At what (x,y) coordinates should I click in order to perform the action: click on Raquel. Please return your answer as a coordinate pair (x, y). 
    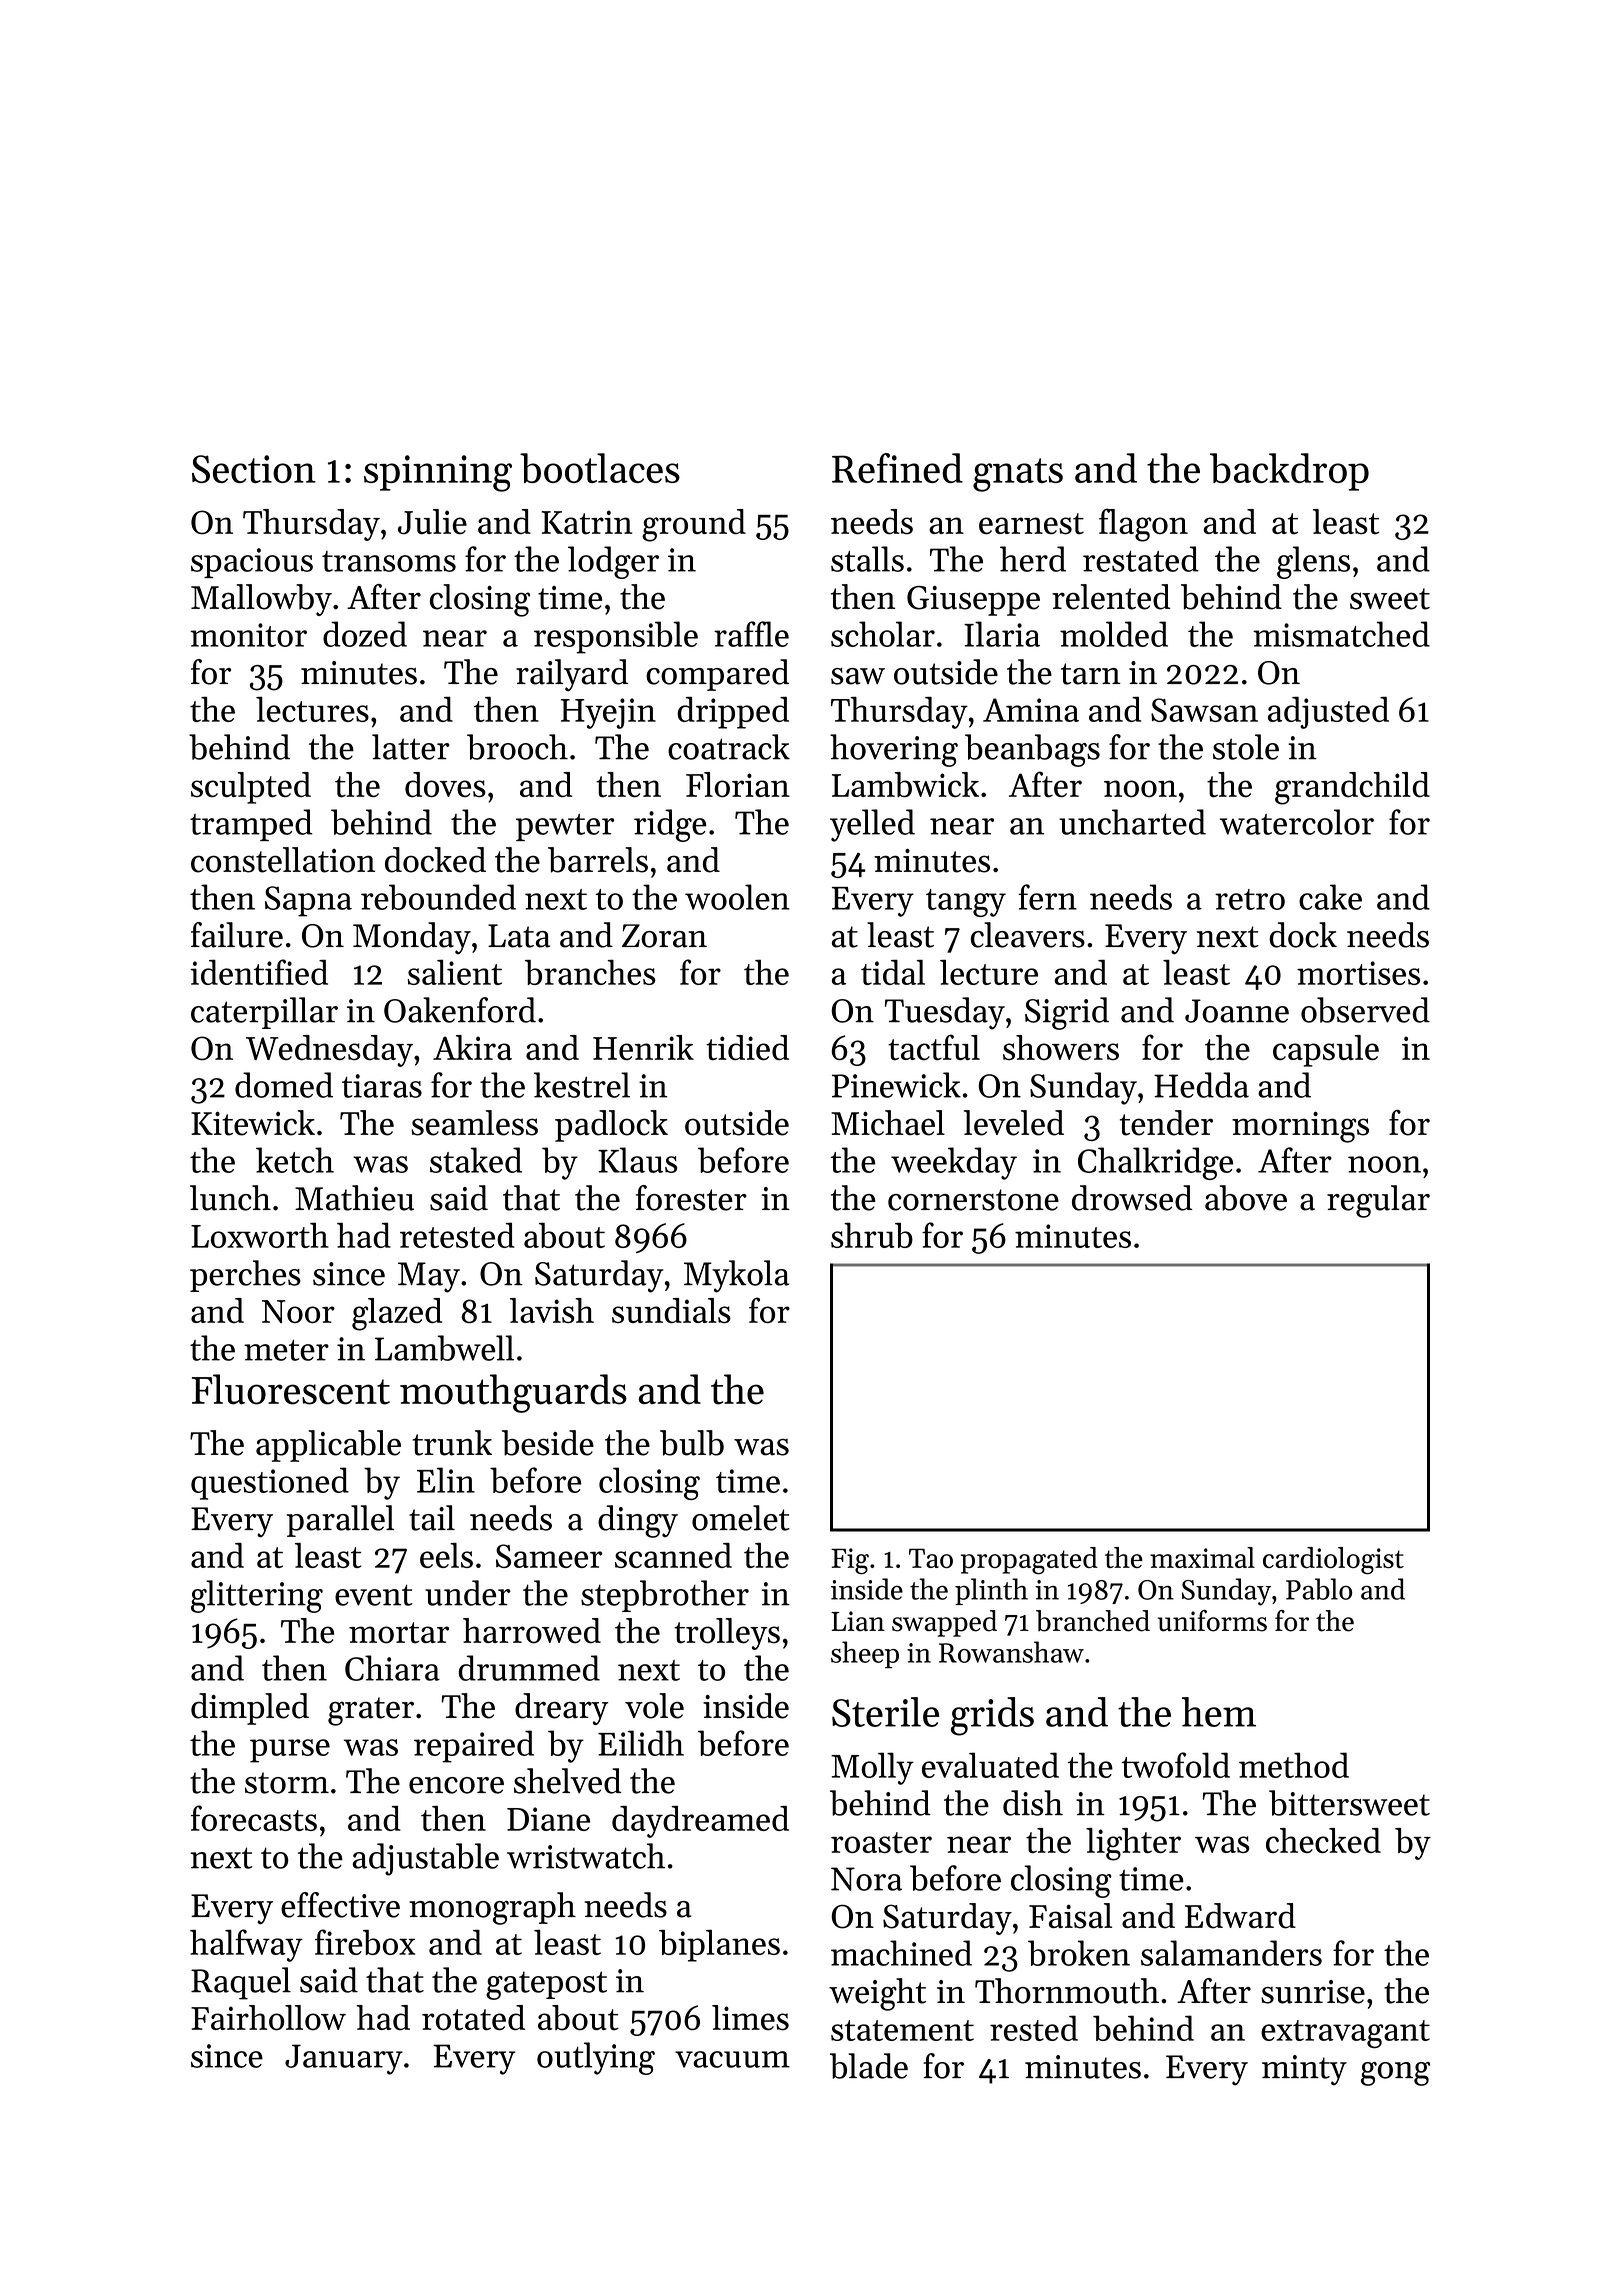
    Looking at the image, I should click on (241, 1983).
